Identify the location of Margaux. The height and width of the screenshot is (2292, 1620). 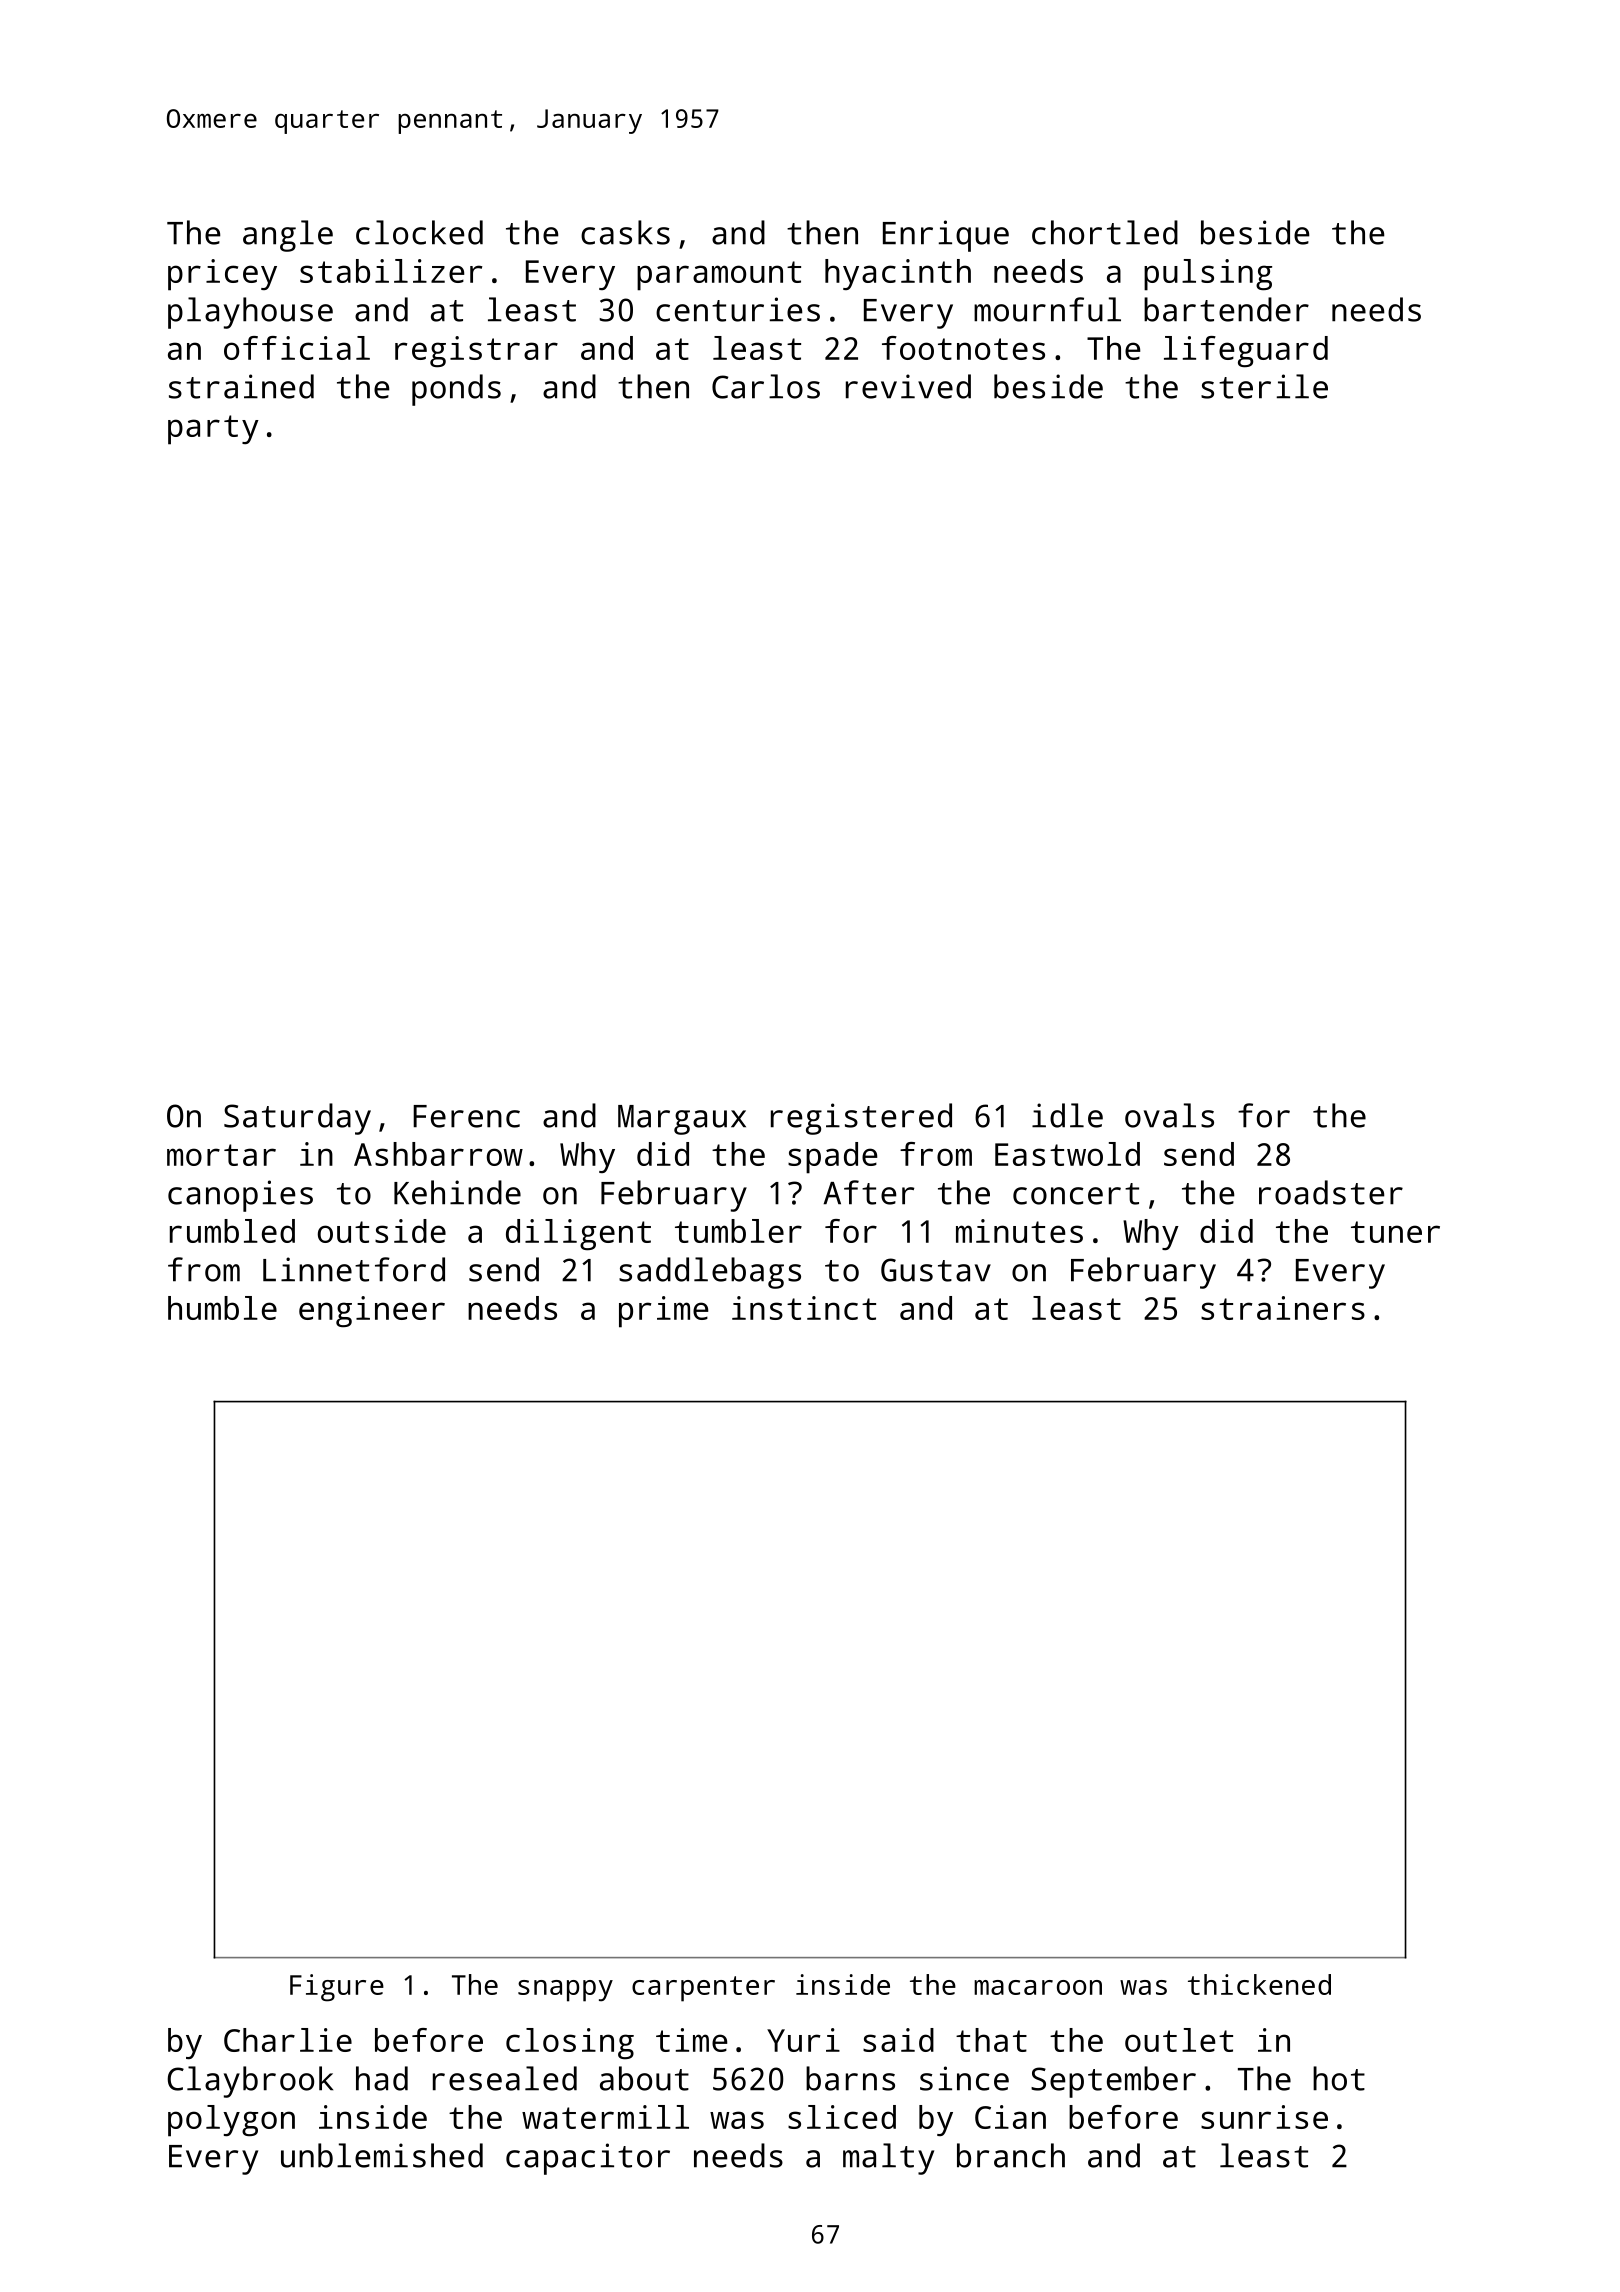
(682, 1120).
